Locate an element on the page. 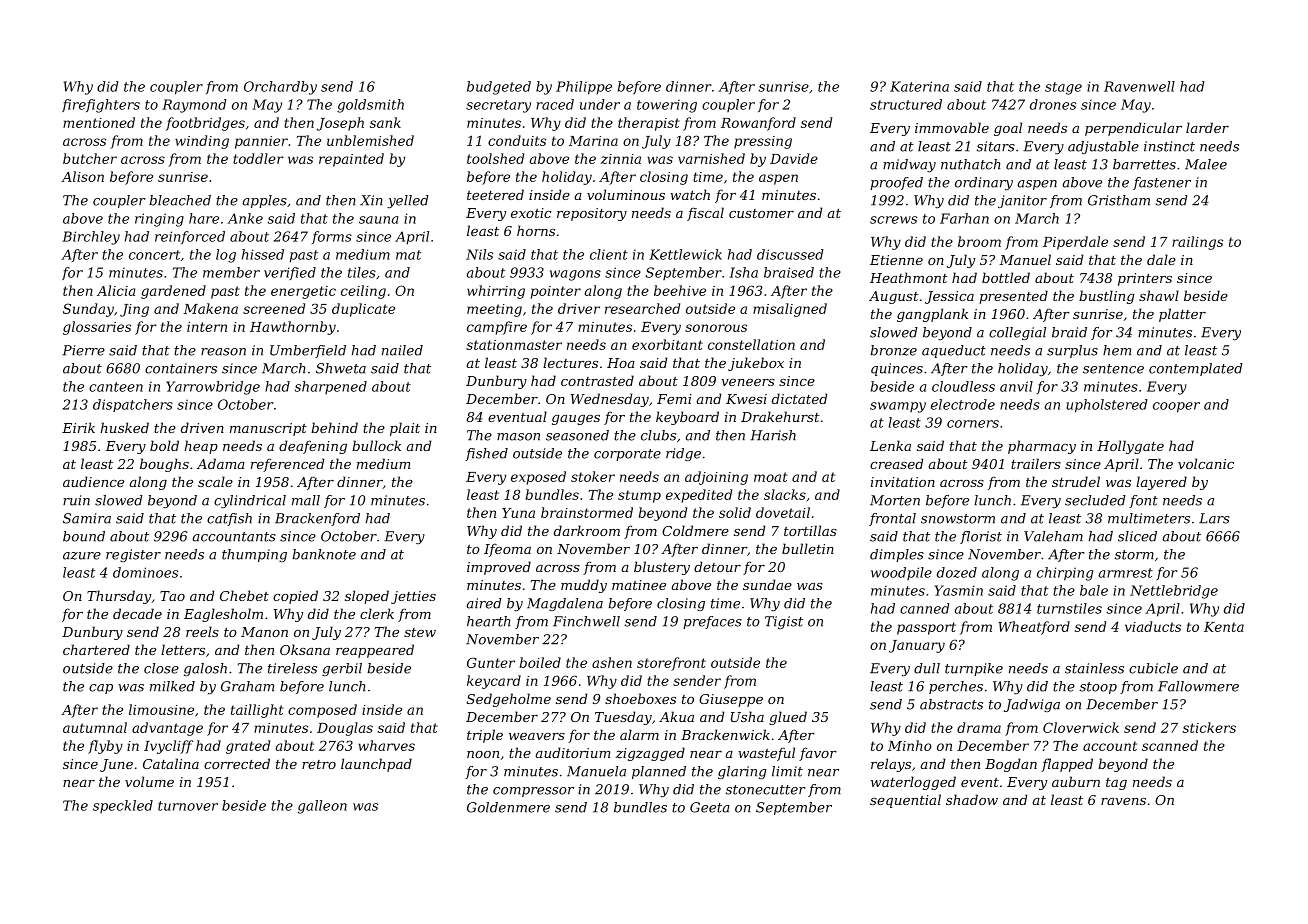 This document has height=924, width=1308. therapist is located at coordinates (649, 124).
